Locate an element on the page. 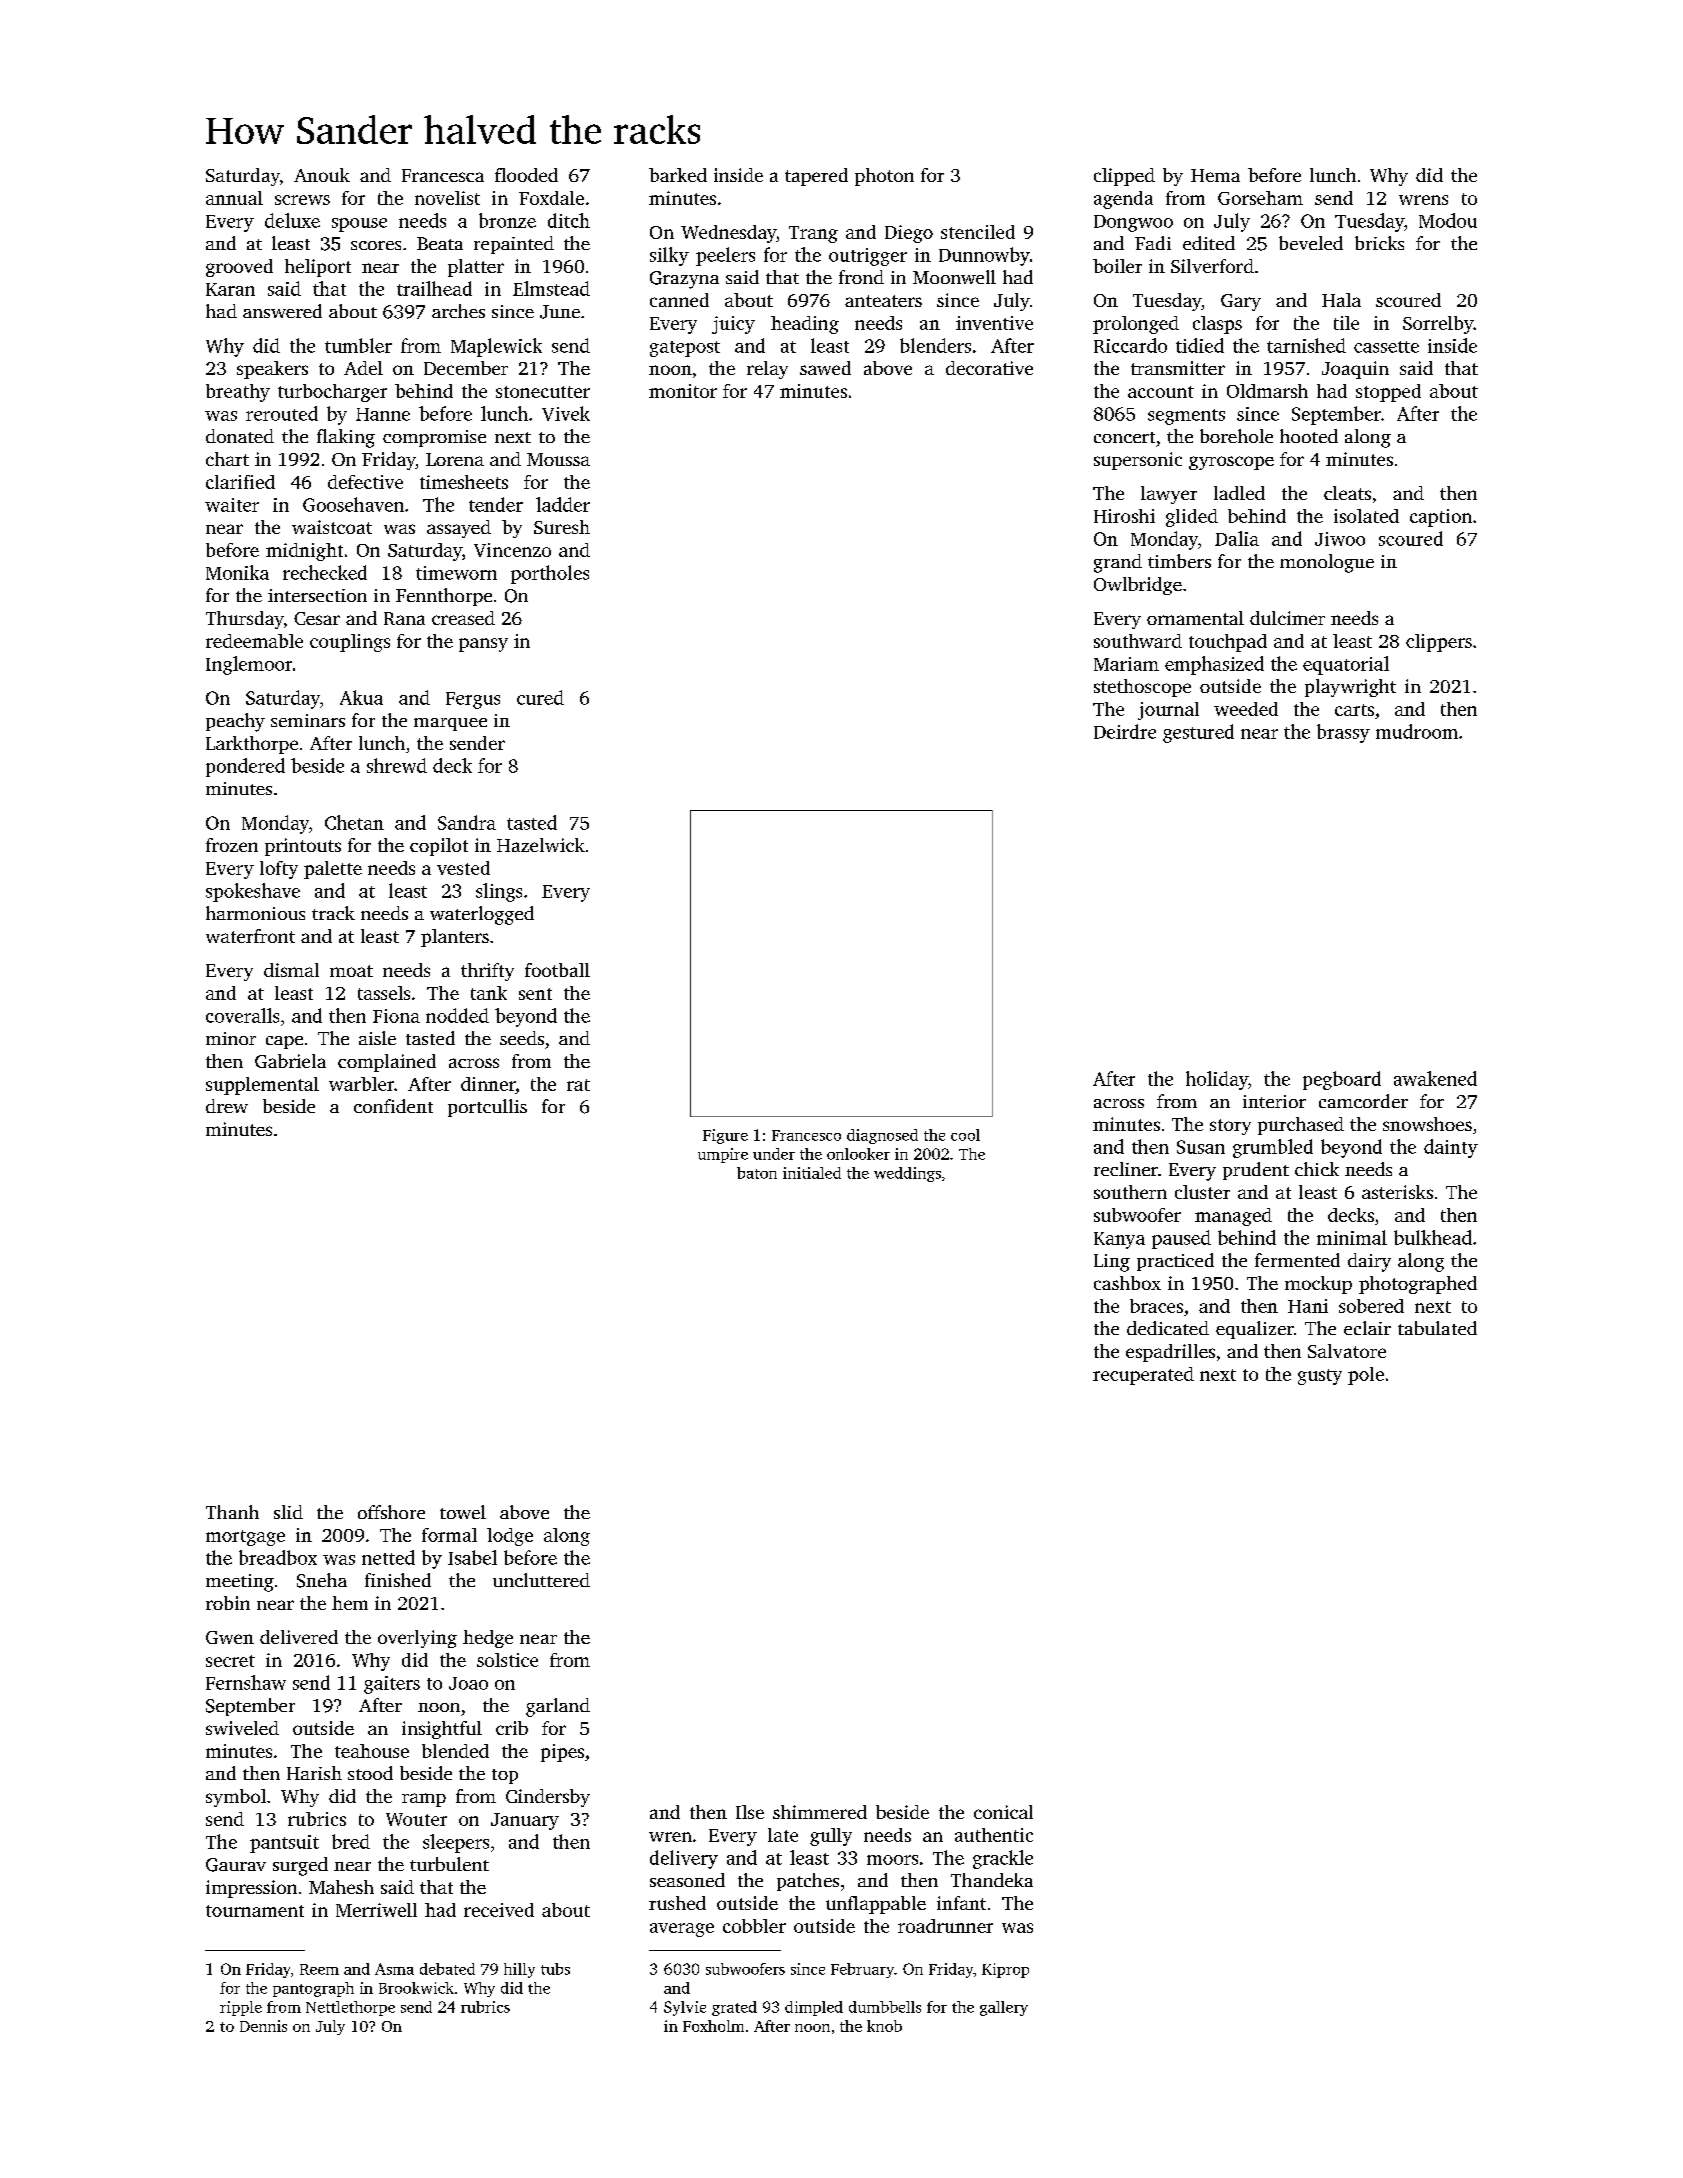 The width and height of the page is (1683, 2178). repainted is located at coordinates (514, 245).
